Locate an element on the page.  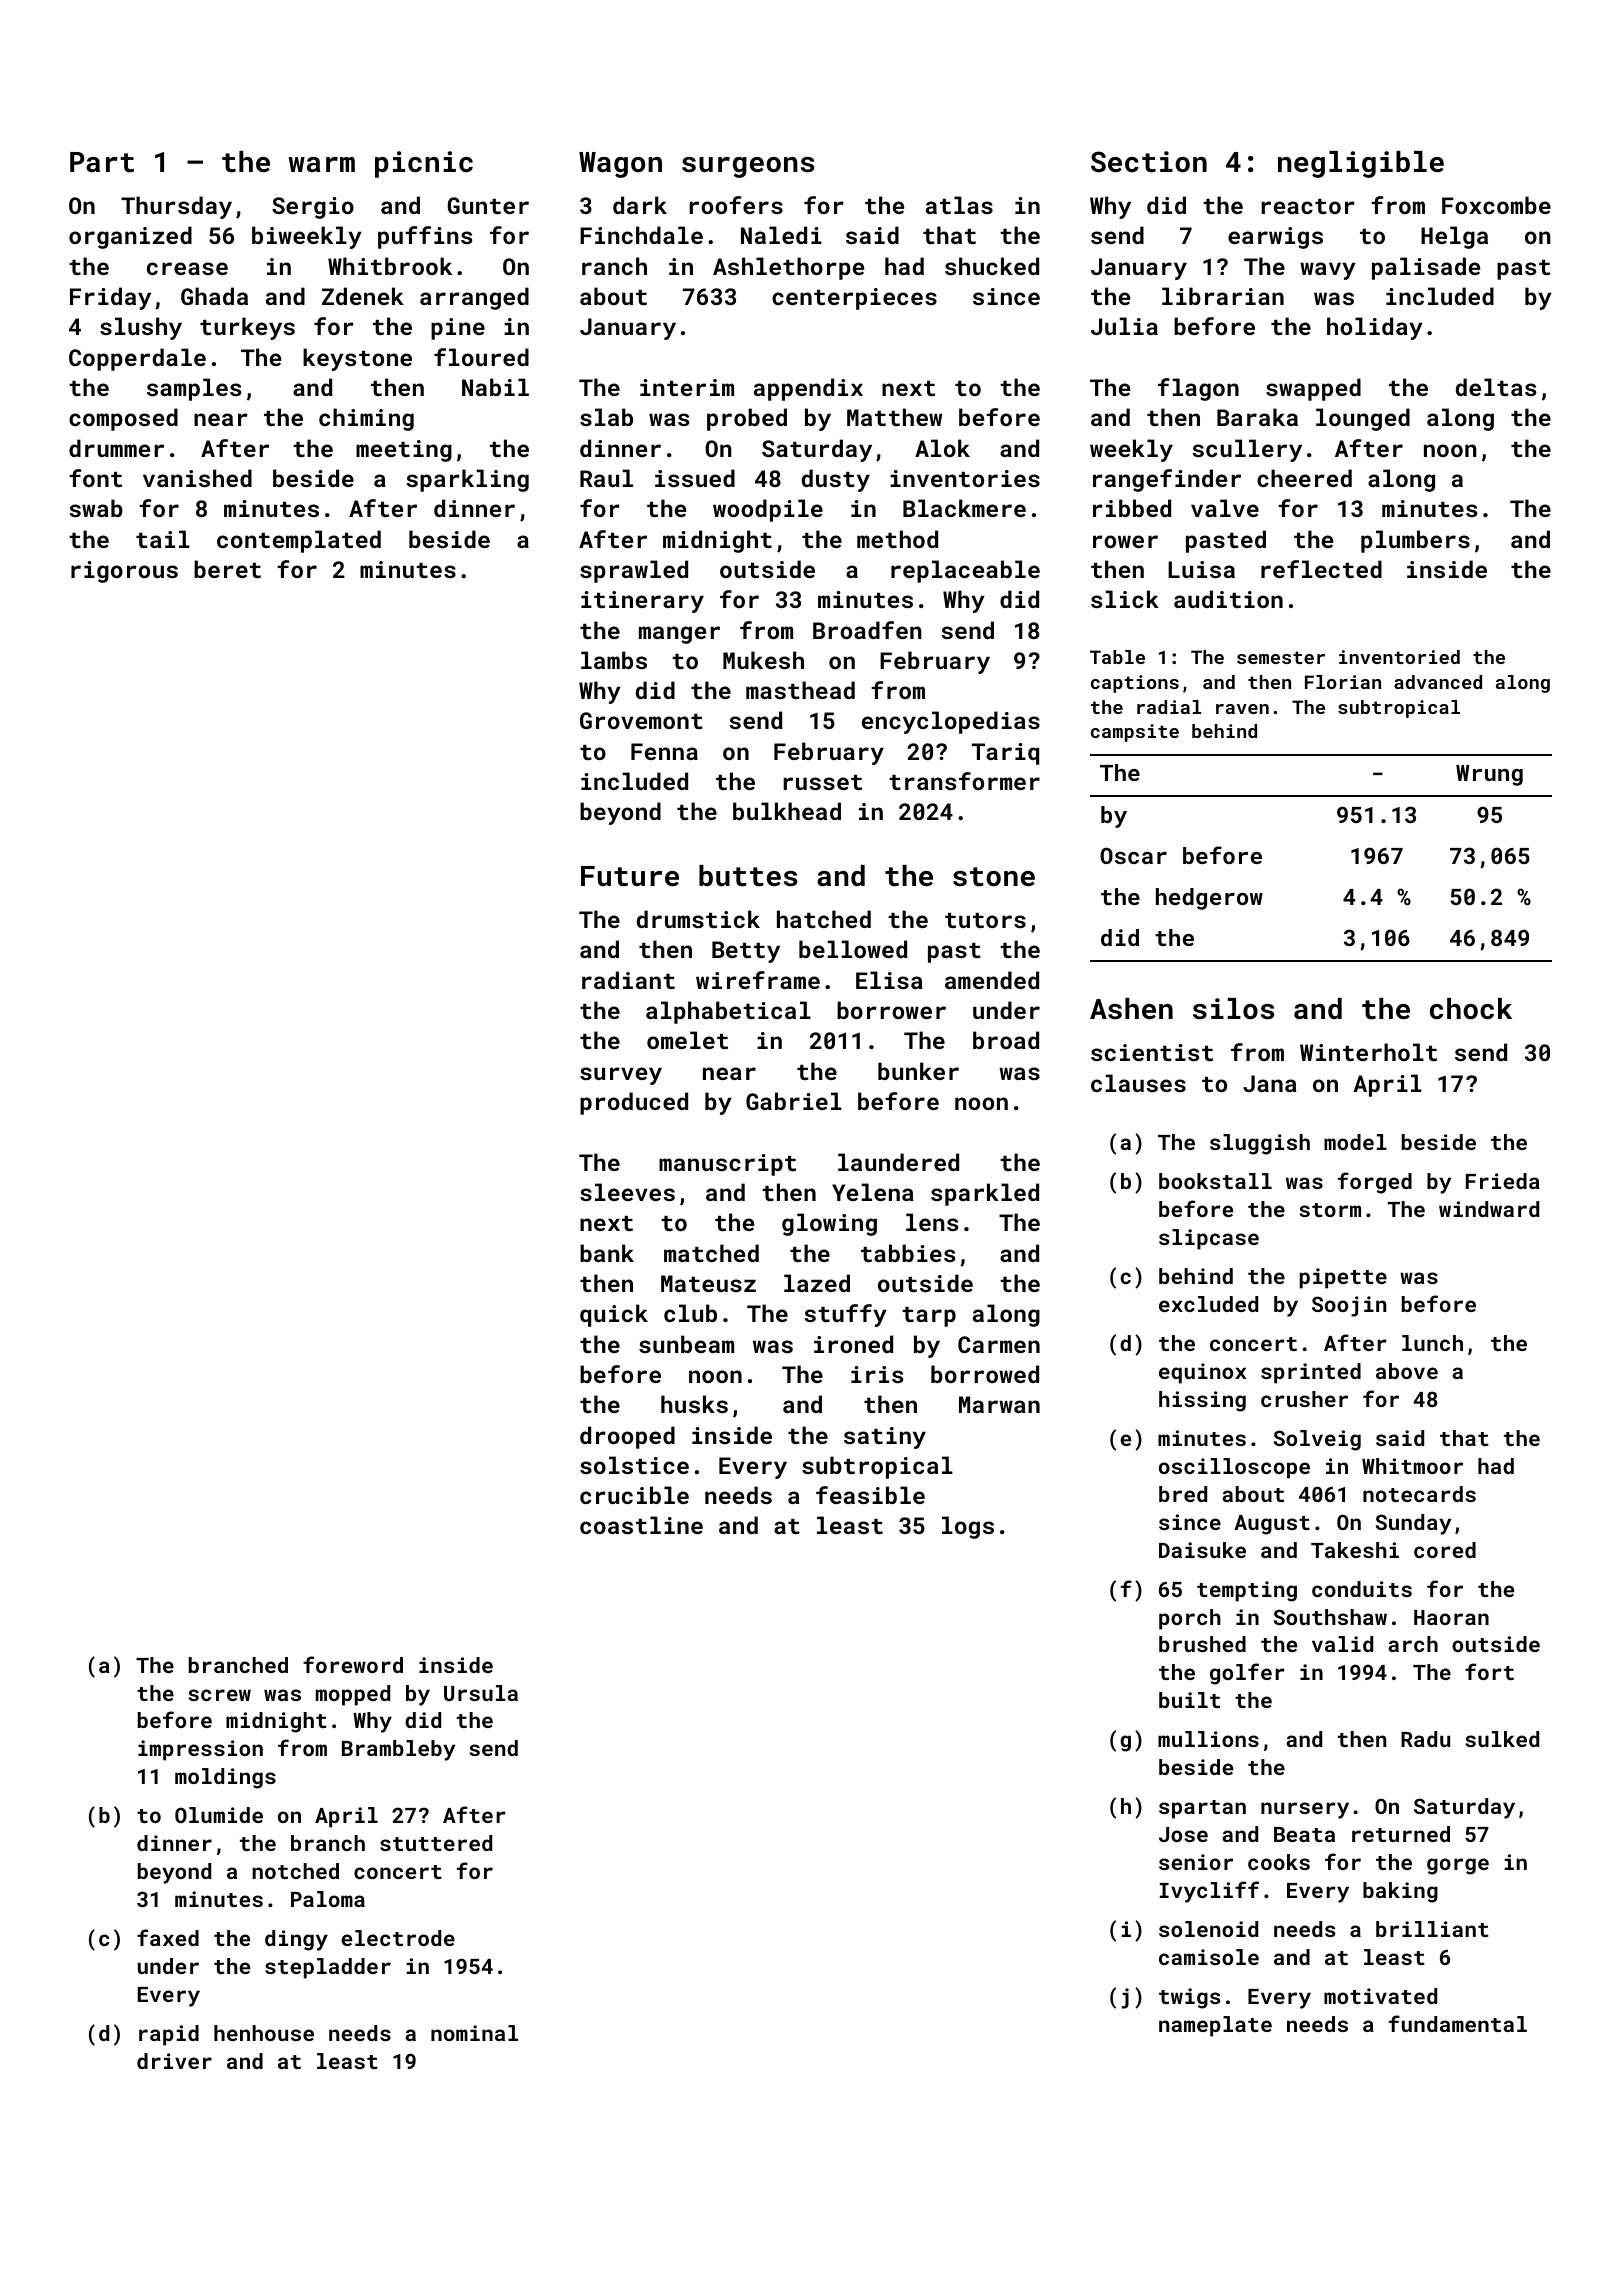
nameplate is located at coordinates (1215, 2026).
